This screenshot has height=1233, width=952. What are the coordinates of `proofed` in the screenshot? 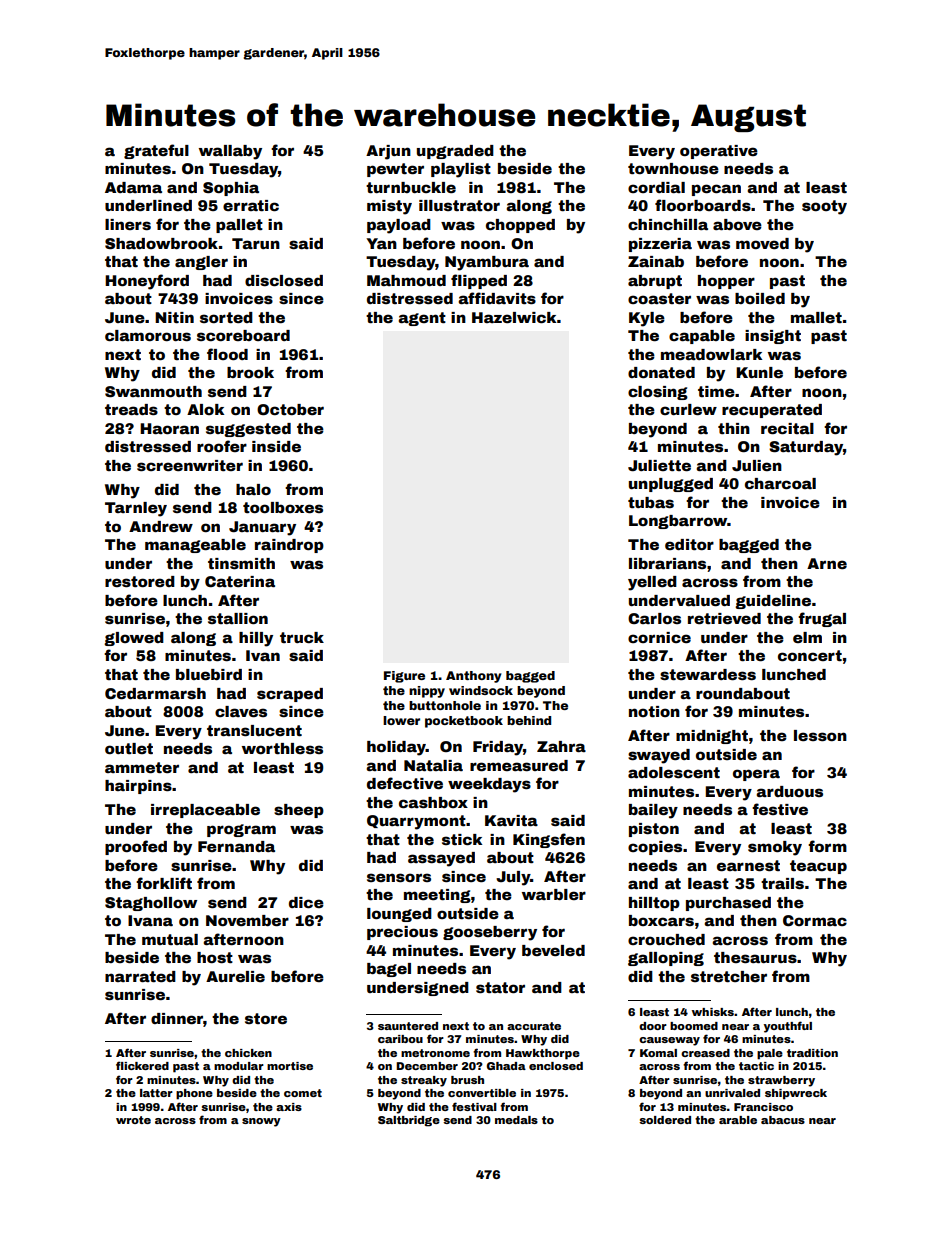 It's located at (136, 847).
